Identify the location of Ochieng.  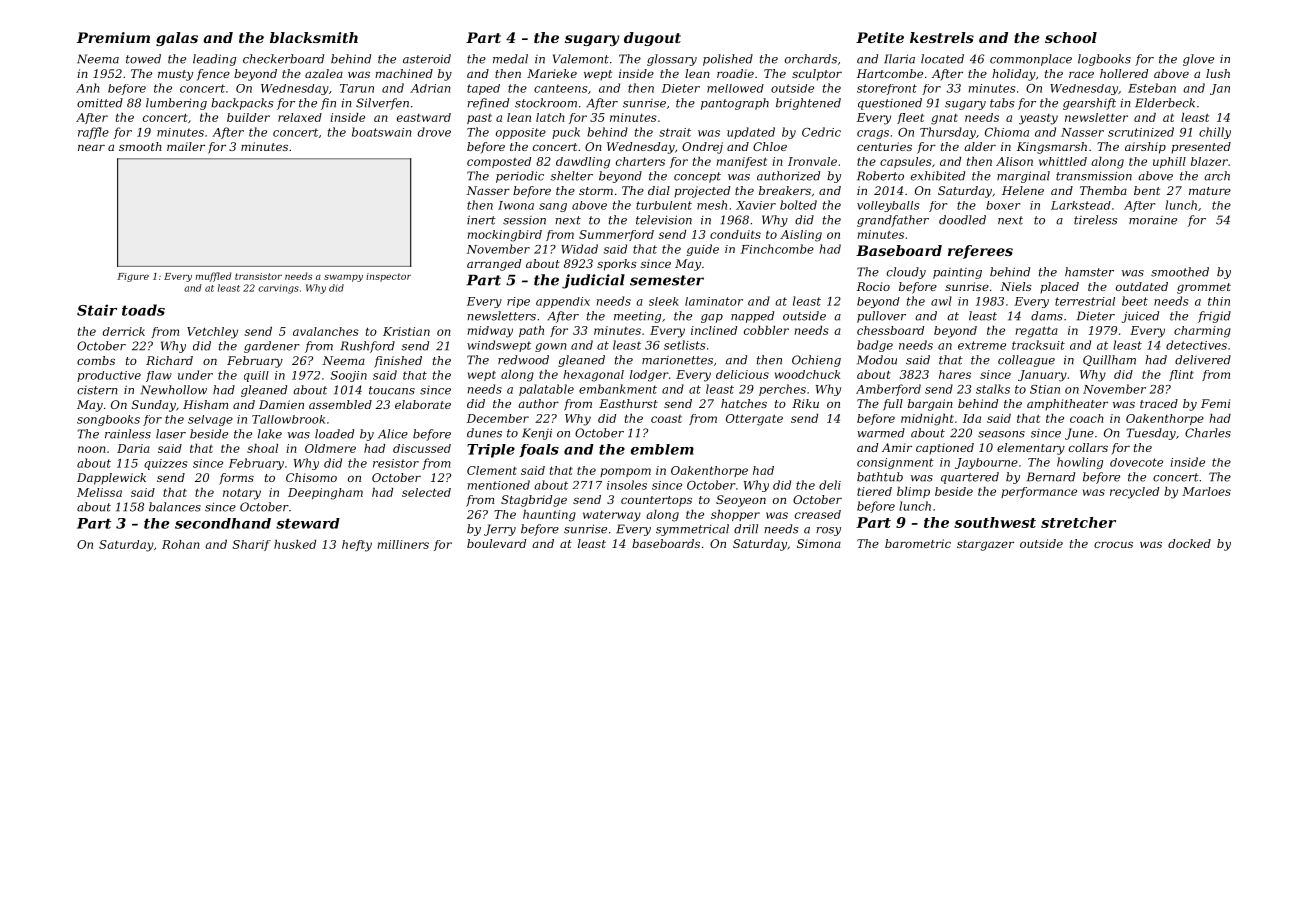
(816, 361).
